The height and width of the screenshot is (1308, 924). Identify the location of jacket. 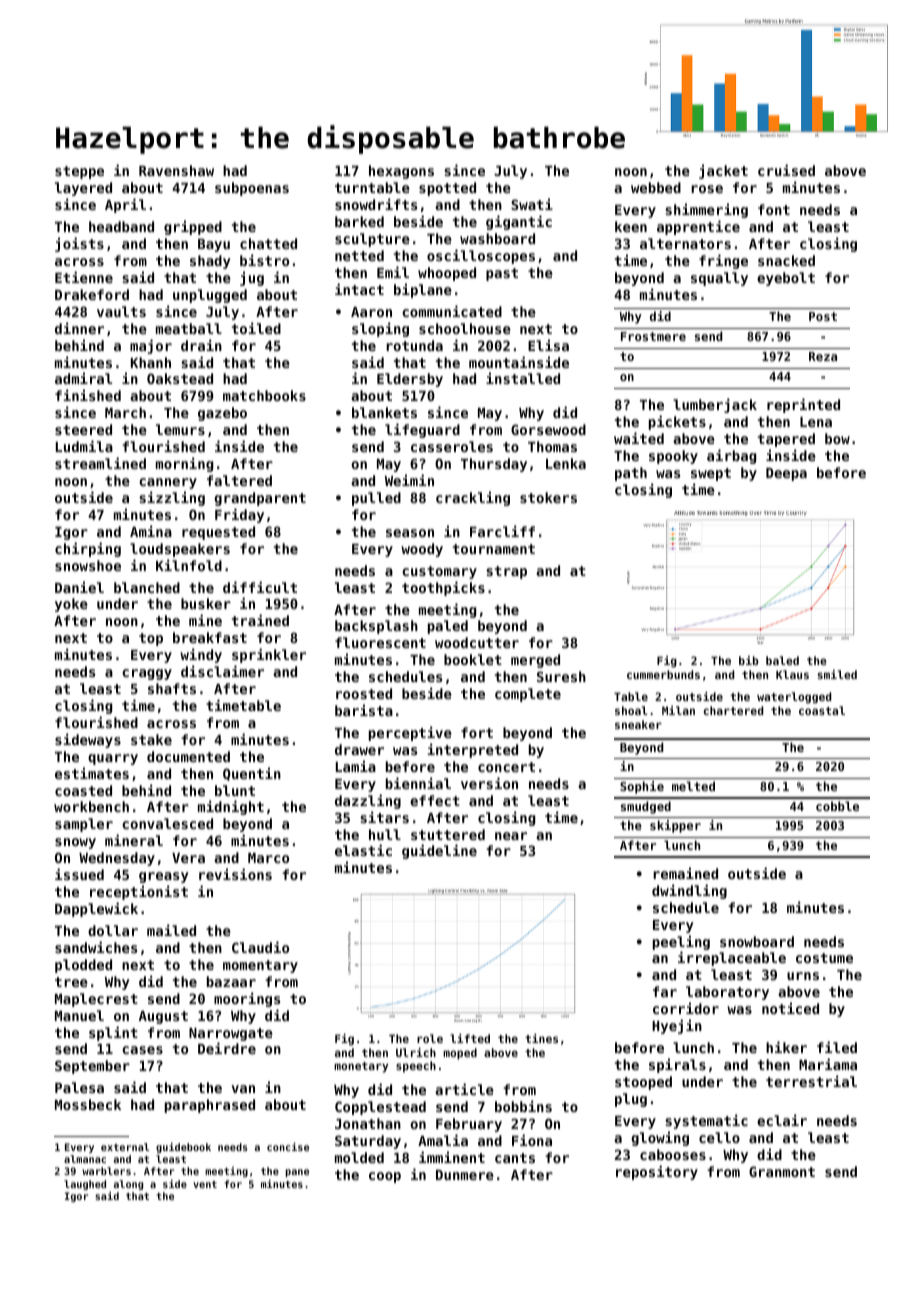
(723, 171).
